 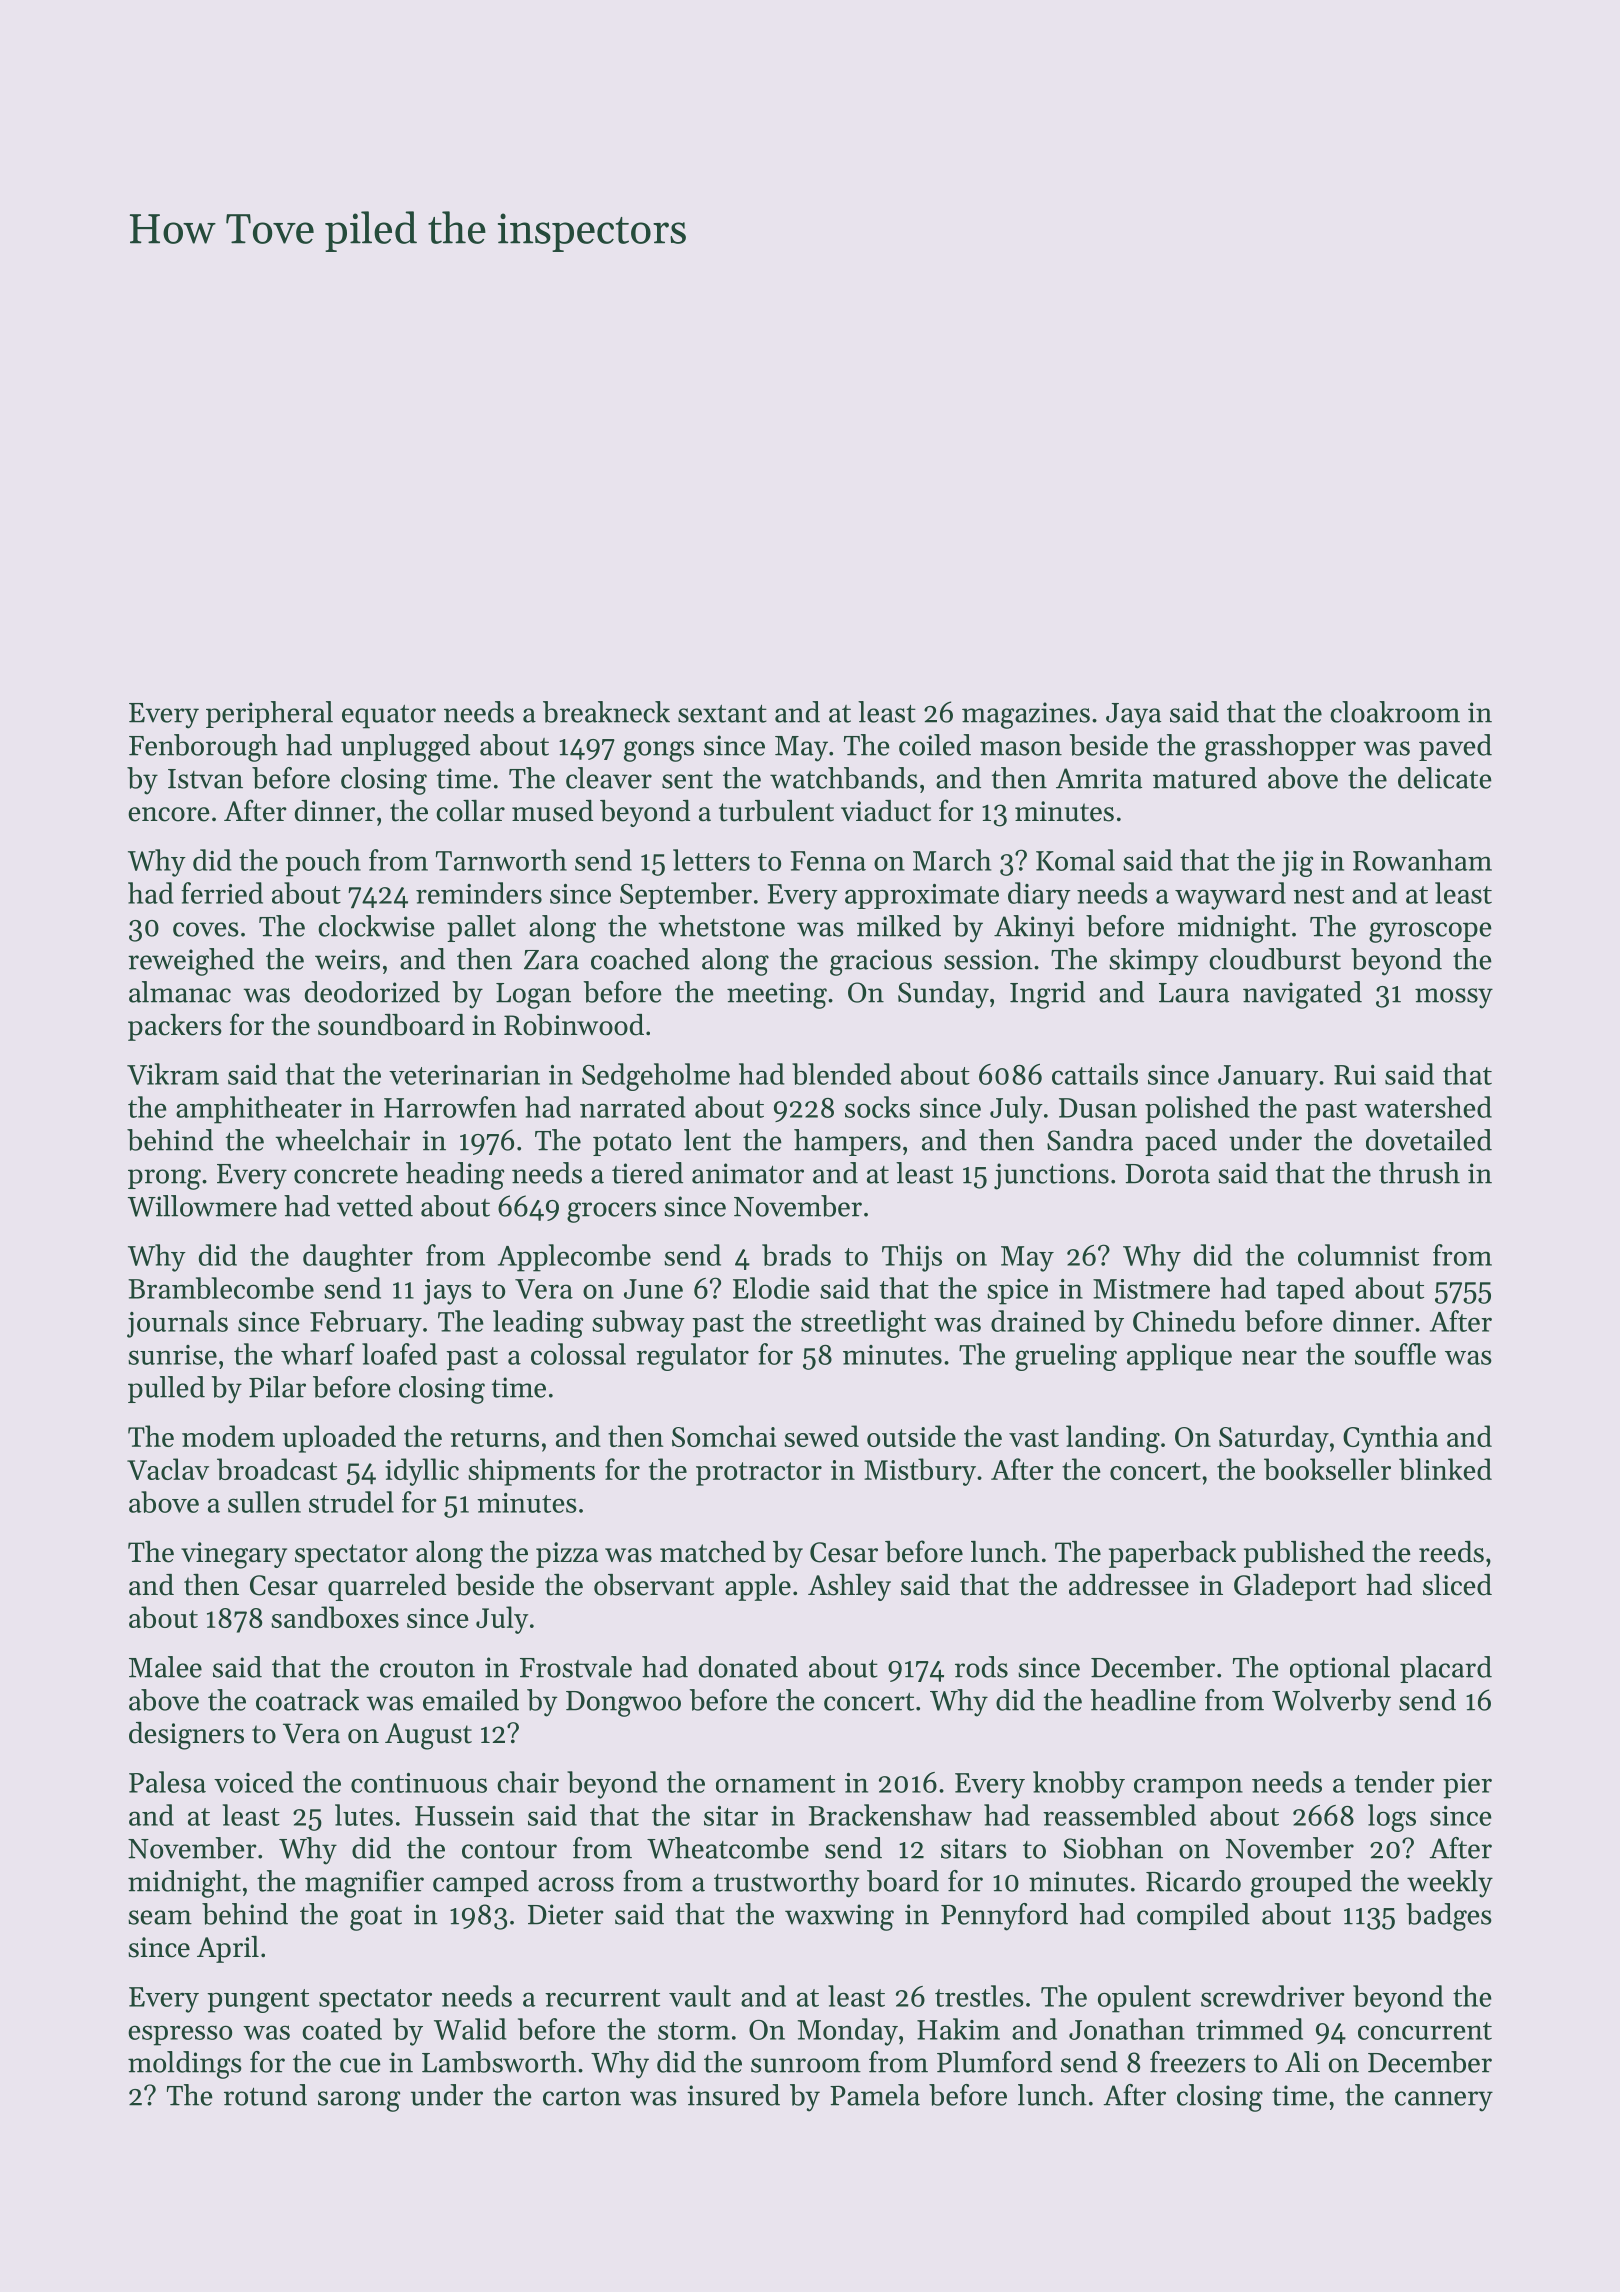 I want to click on cloakroom, so click(x=1395, y=712).
